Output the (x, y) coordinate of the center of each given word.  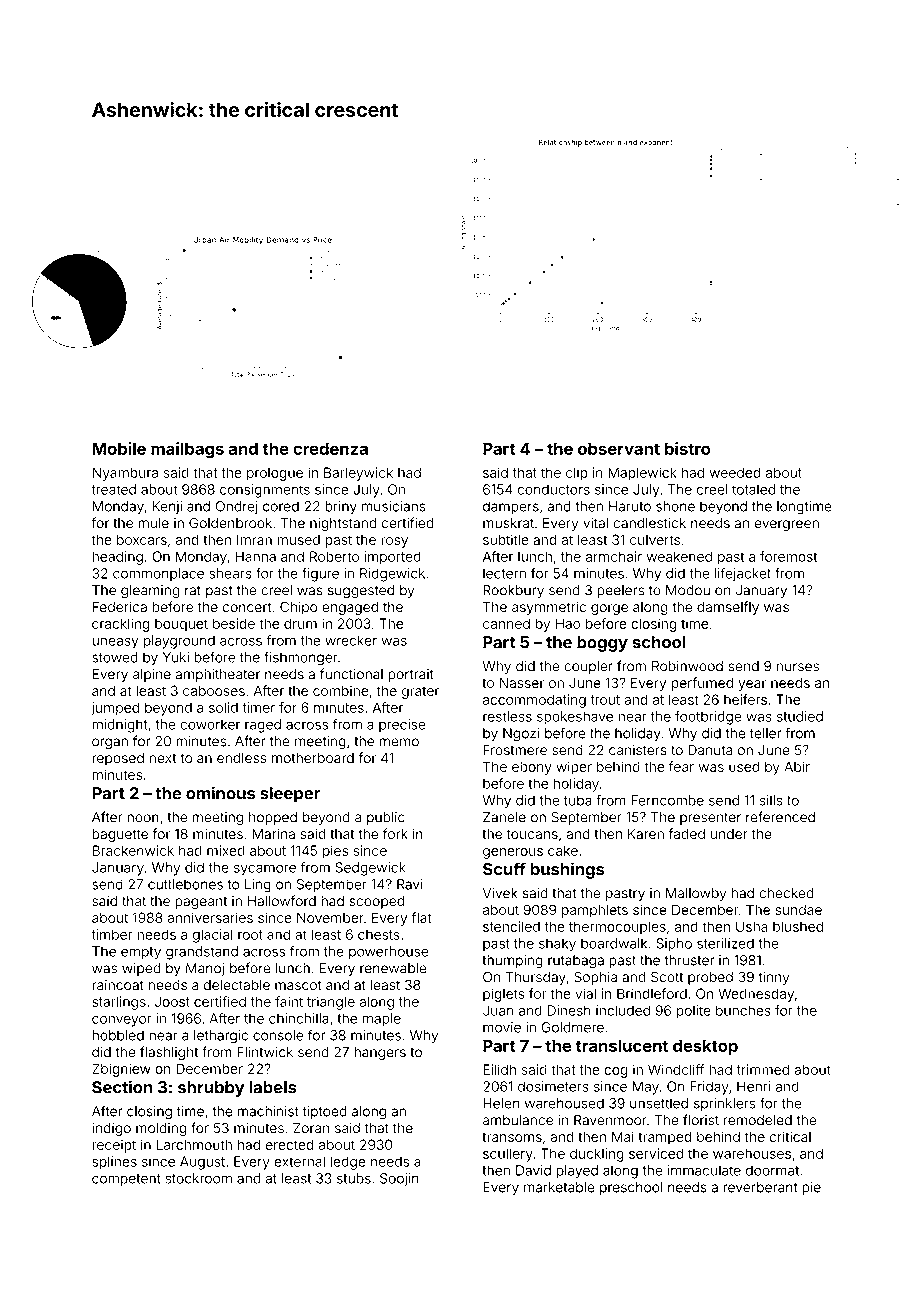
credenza (330, 448)
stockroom (198, 1178)
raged (263, 726)
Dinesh (569, 1010)
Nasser (522, 683)
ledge (348, 1163)
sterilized (725, 943)
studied (800, 716)
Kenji (167, 507)
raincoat (118, 985)
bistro (688, 448)
